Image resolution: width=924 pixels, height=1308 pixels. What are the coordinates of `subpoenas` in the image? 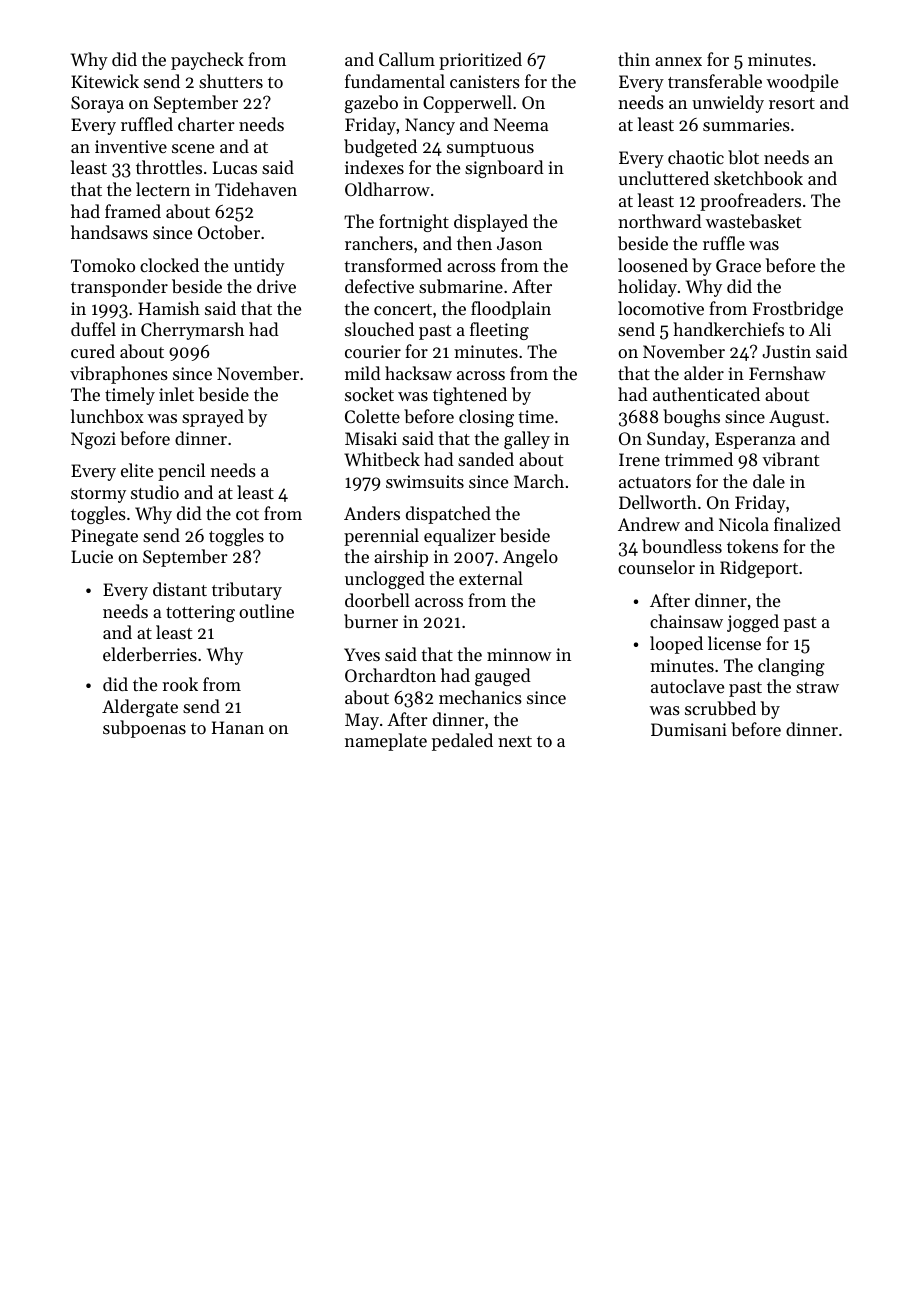 It's located at (144, 729).
